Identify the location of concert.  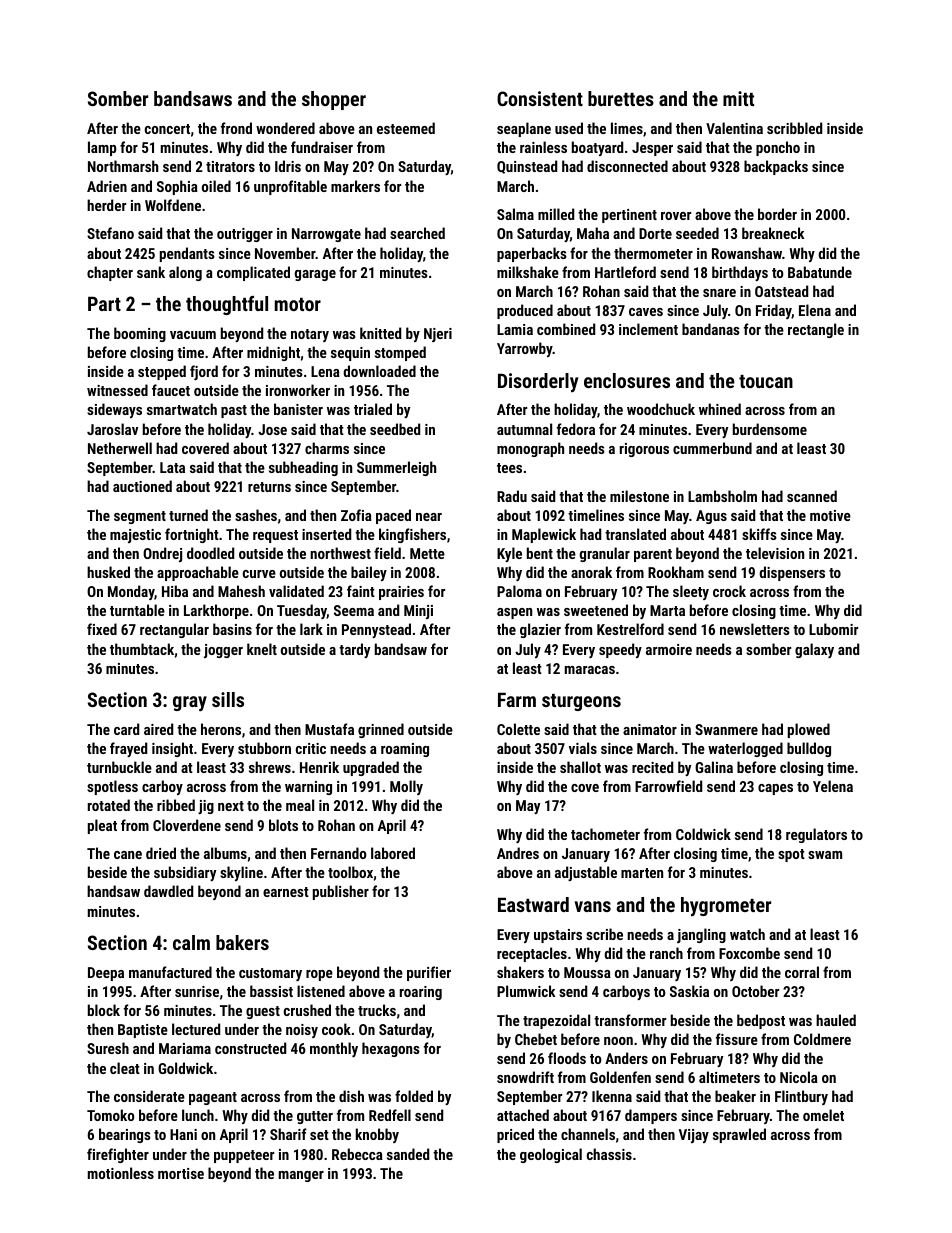
(167, 129).
